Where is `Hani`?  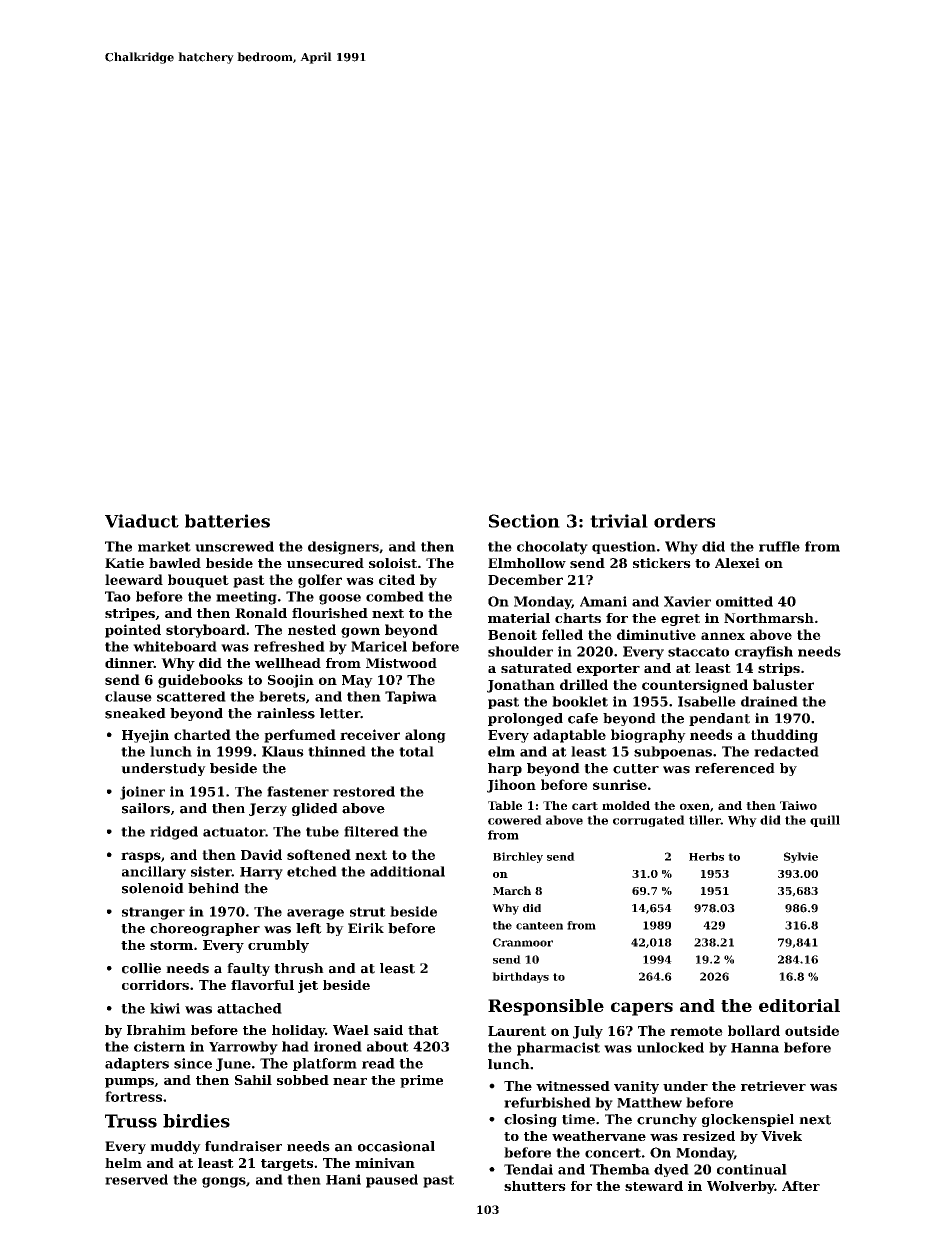 Hani is located at coordinates (343, 1179).
